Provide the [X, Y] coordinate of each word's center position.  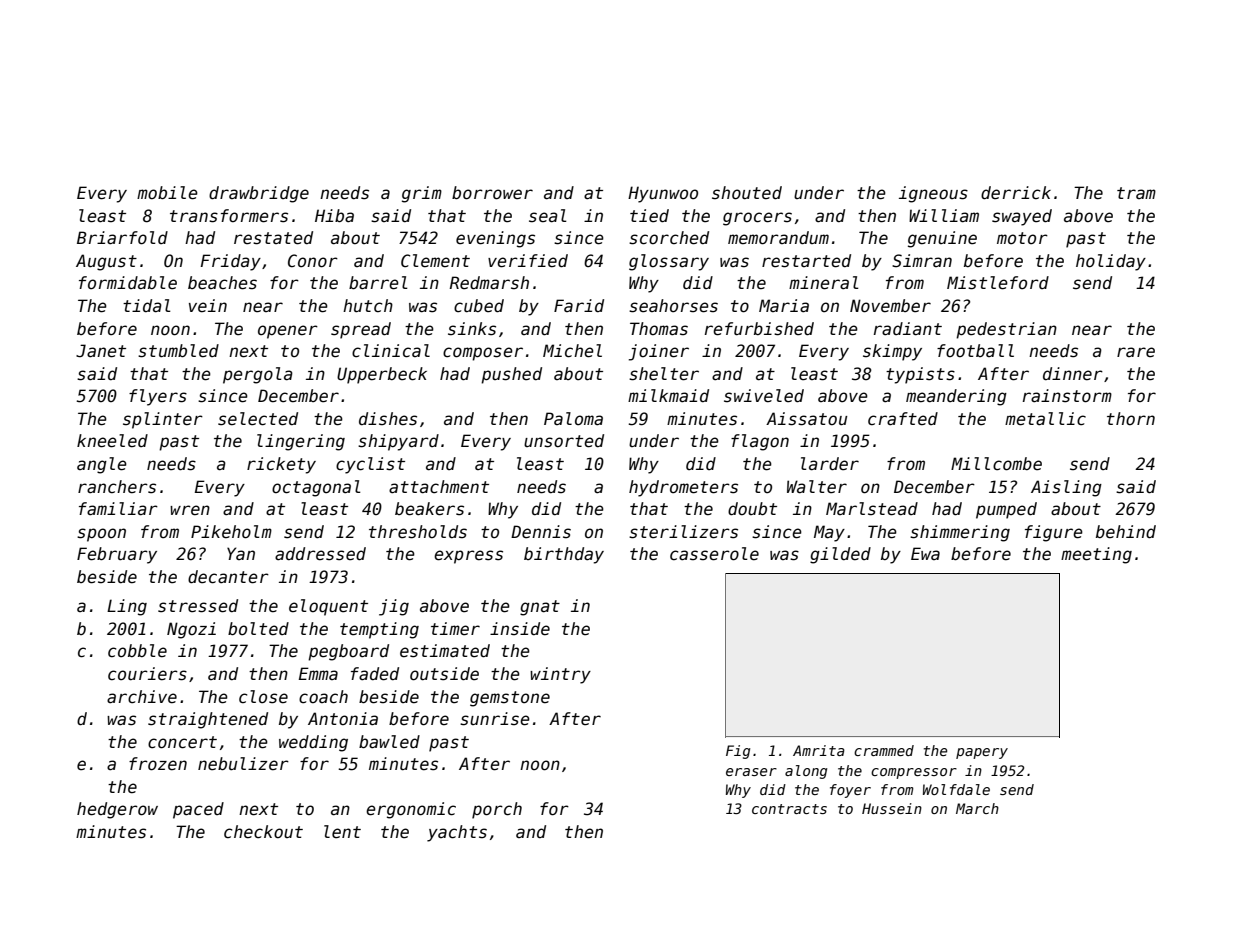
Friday [230, 262]
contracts [789, 809]
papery [982, 753]
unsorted [564, 441]
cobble [137, 651]
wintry [560, 675]
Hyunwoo [663, 194]
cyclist [370, 465]
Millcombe [996, 464]
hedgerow [117, 810]
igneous [933, 194]
